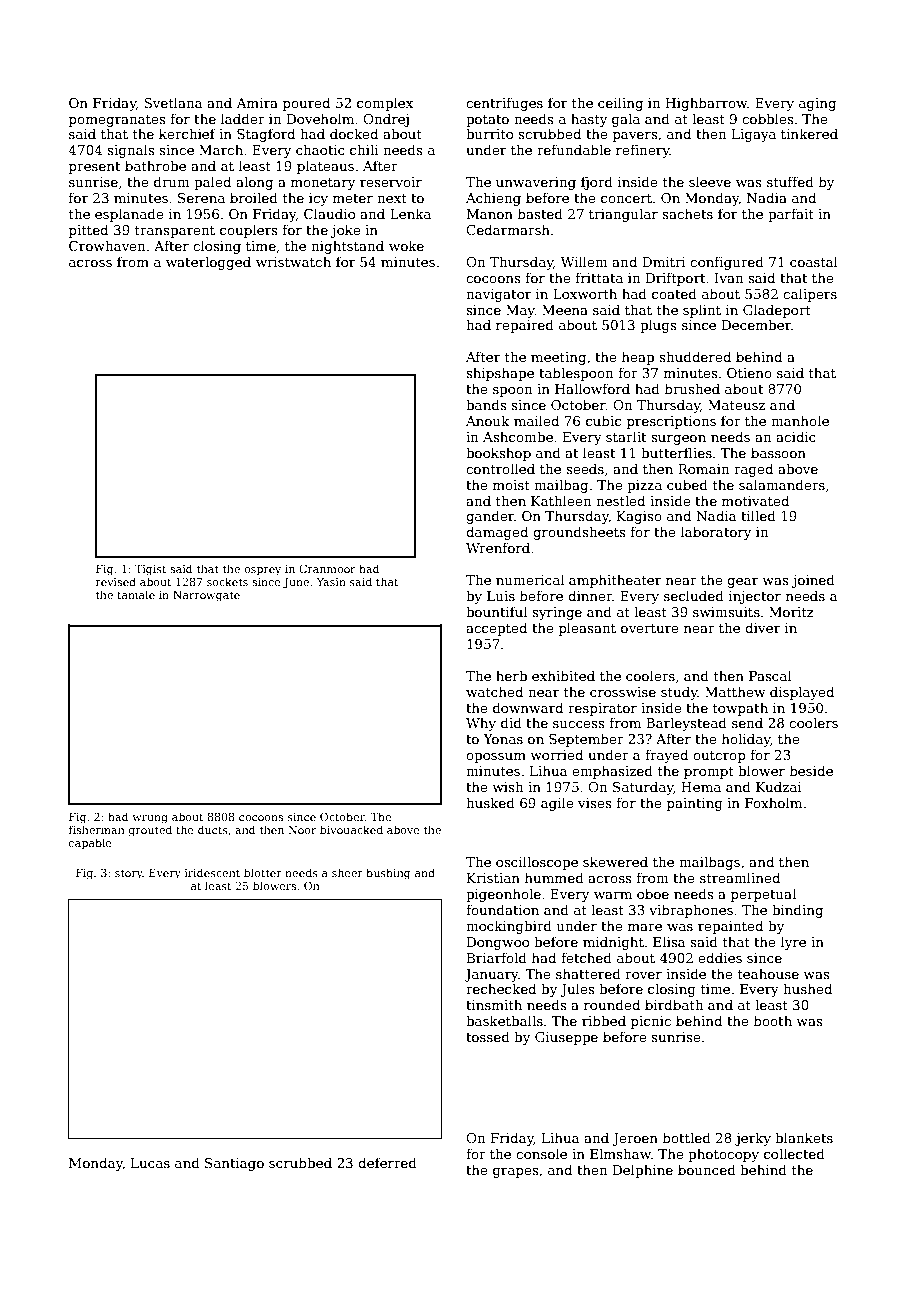 This screenshot has width=908, height=1316. Describe the element at coordinates (327, 568) in the screenshot. I see `Cranmoor` at that location.
